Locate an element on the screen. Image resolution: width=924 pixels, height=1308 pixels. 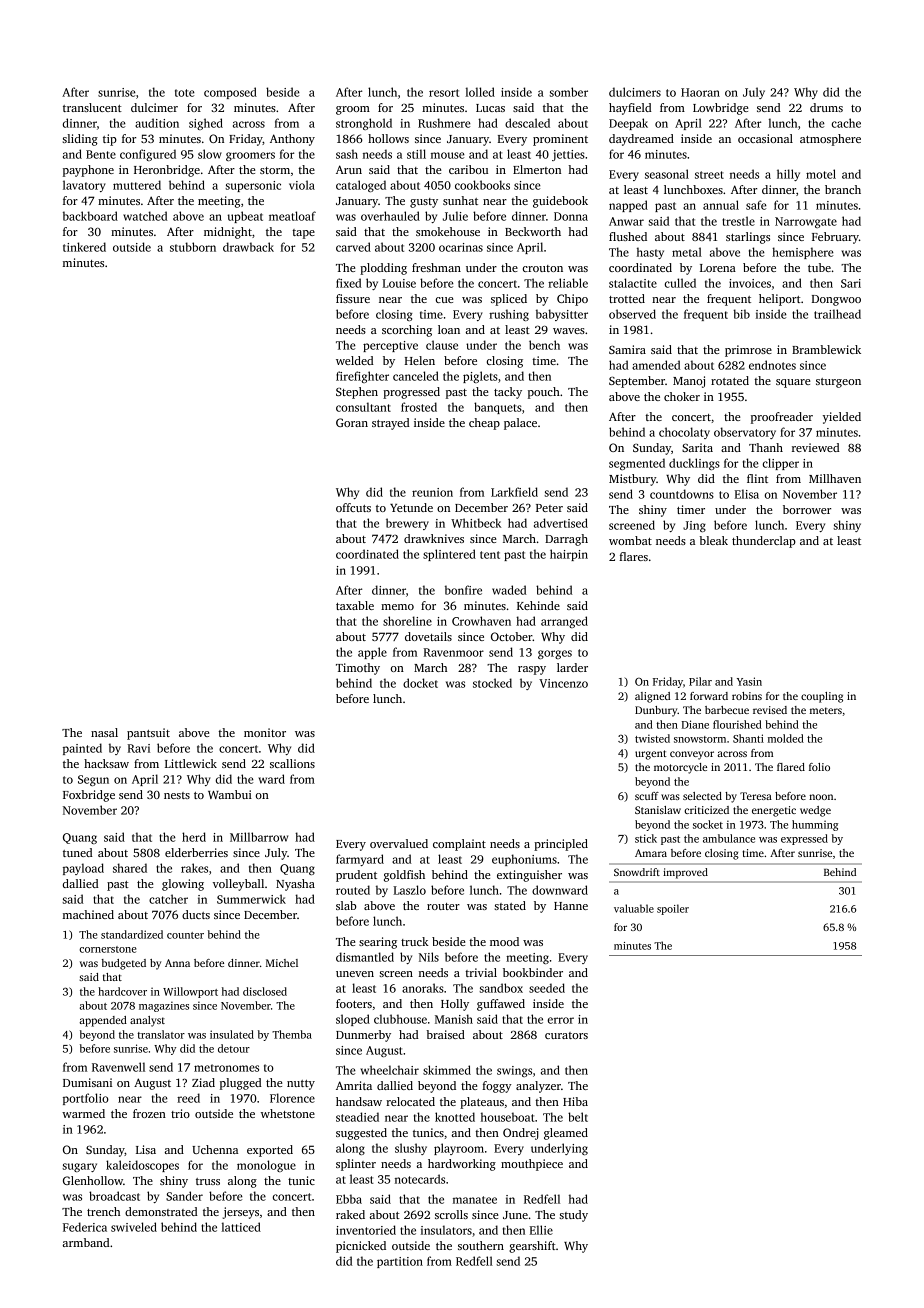
guffawed is located at coordinates (501, 1005).
